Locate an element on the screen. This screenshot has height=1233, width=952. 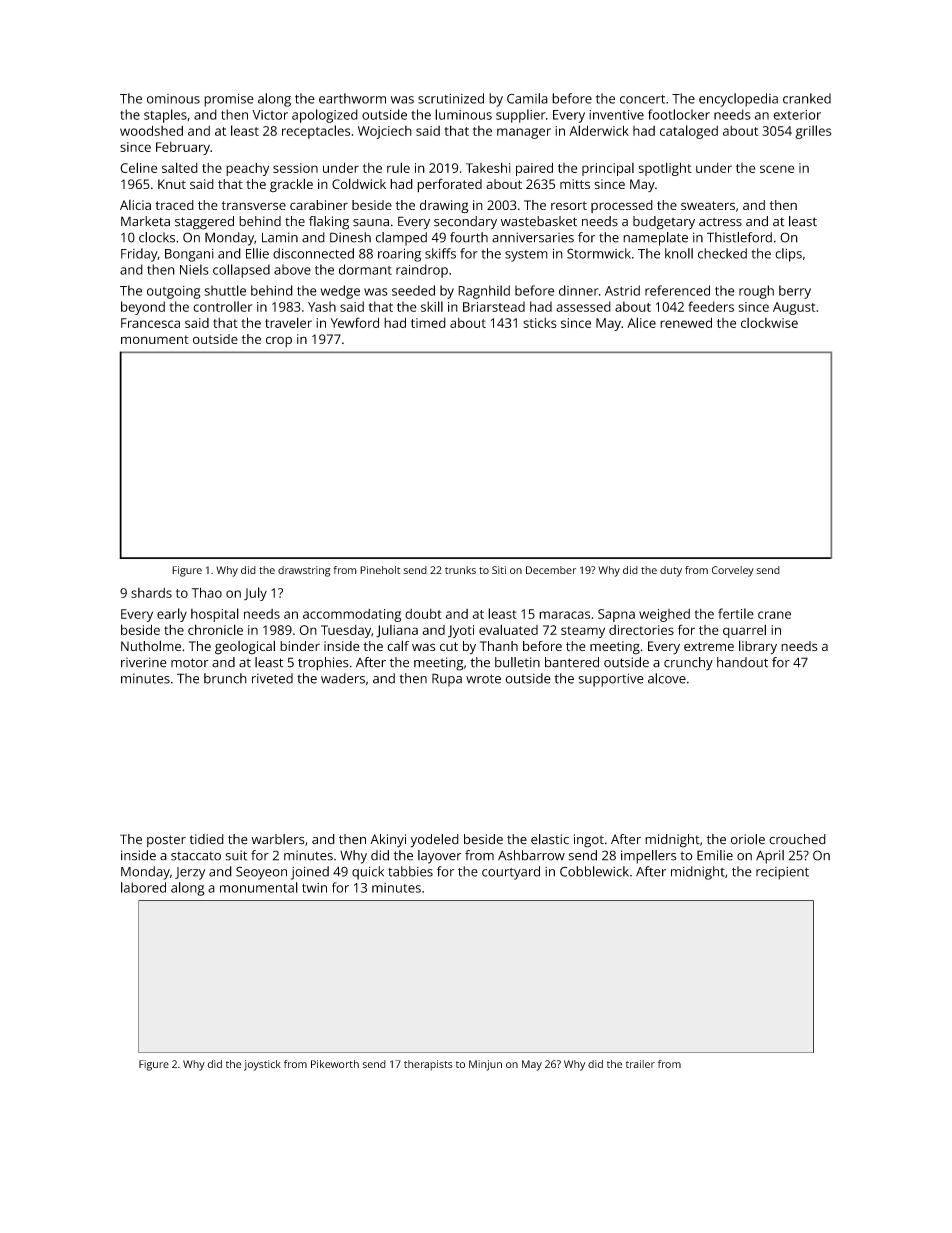
wrote is located at coordinates (483, 679).
